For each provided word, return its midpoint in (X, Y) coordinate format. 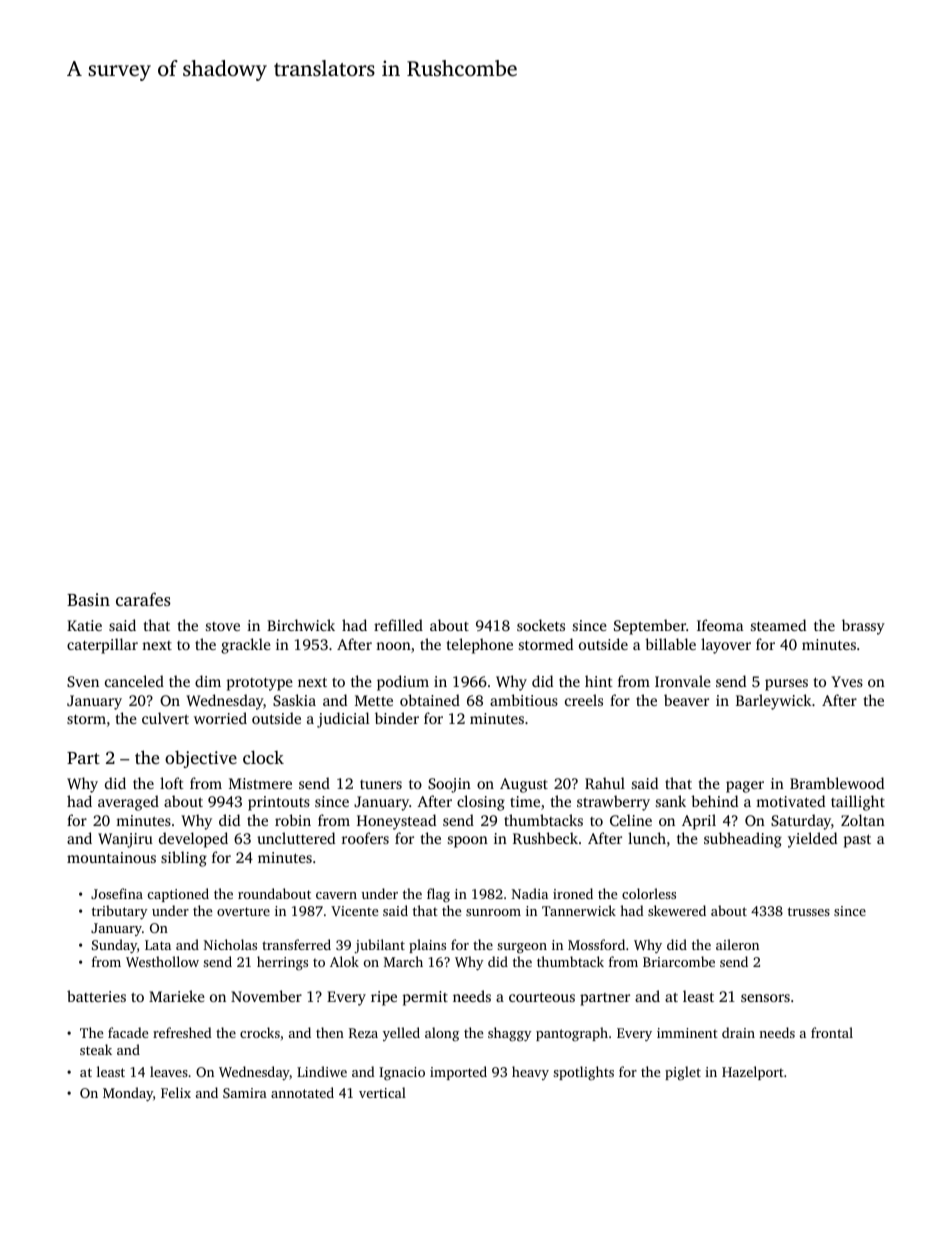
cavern (336, 895)
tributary (120, 912)
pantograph (572, 1034)
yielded (812, 840)
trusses (809, 911)
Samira (245, 1093)
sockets (541, 625)
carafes (143, 599)
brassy (863, 627)
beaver (686, 700)
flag (438, 895)
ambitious (524, 700)
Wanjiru (125, 840)
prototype (260, 684)
